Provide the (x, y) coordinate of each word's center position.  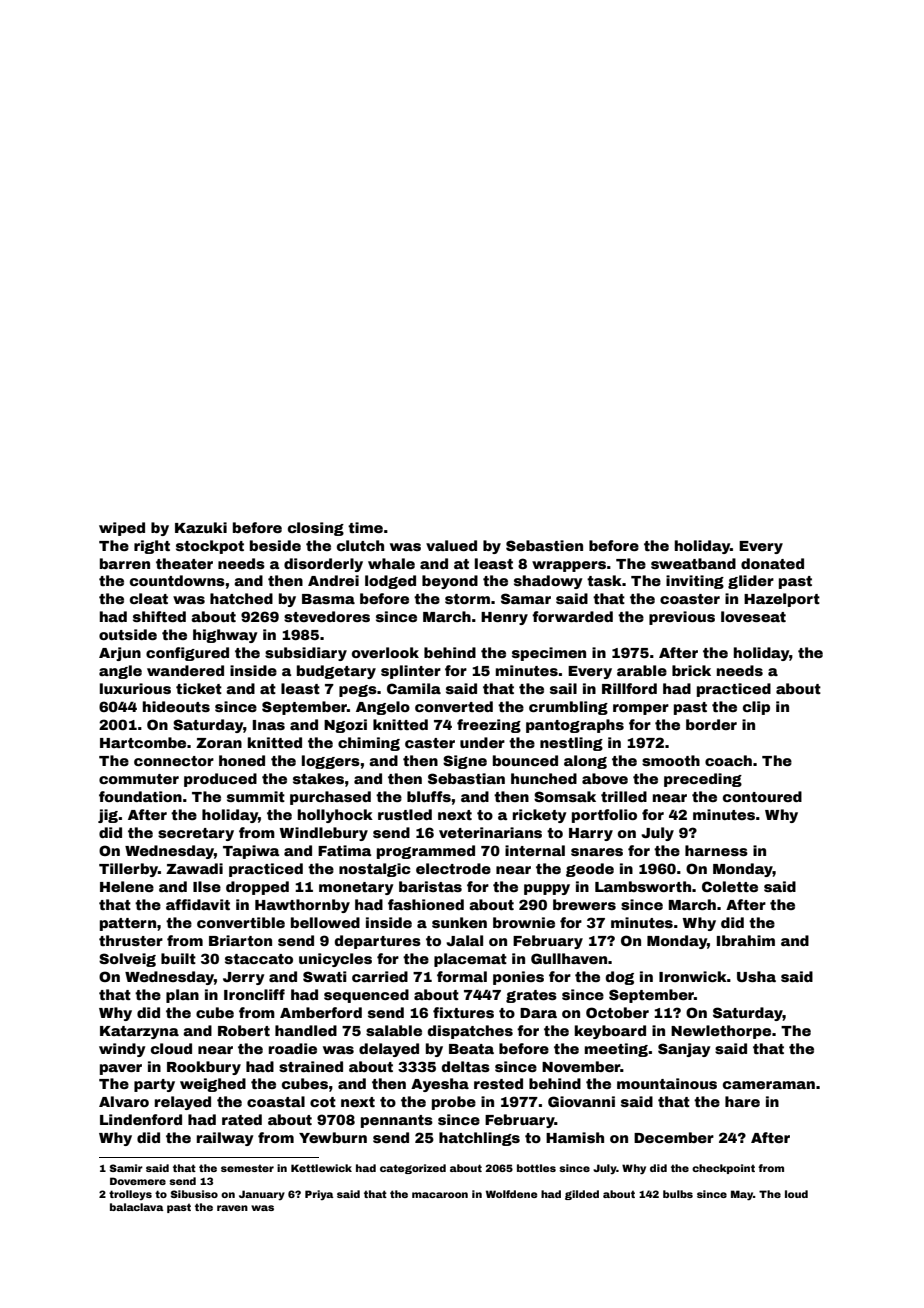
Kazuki (201, 527)
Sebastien (544, 545)
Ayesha (440, 1085)
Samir (126, 1168)
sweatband (693, 563)
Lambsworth (643, 886)
